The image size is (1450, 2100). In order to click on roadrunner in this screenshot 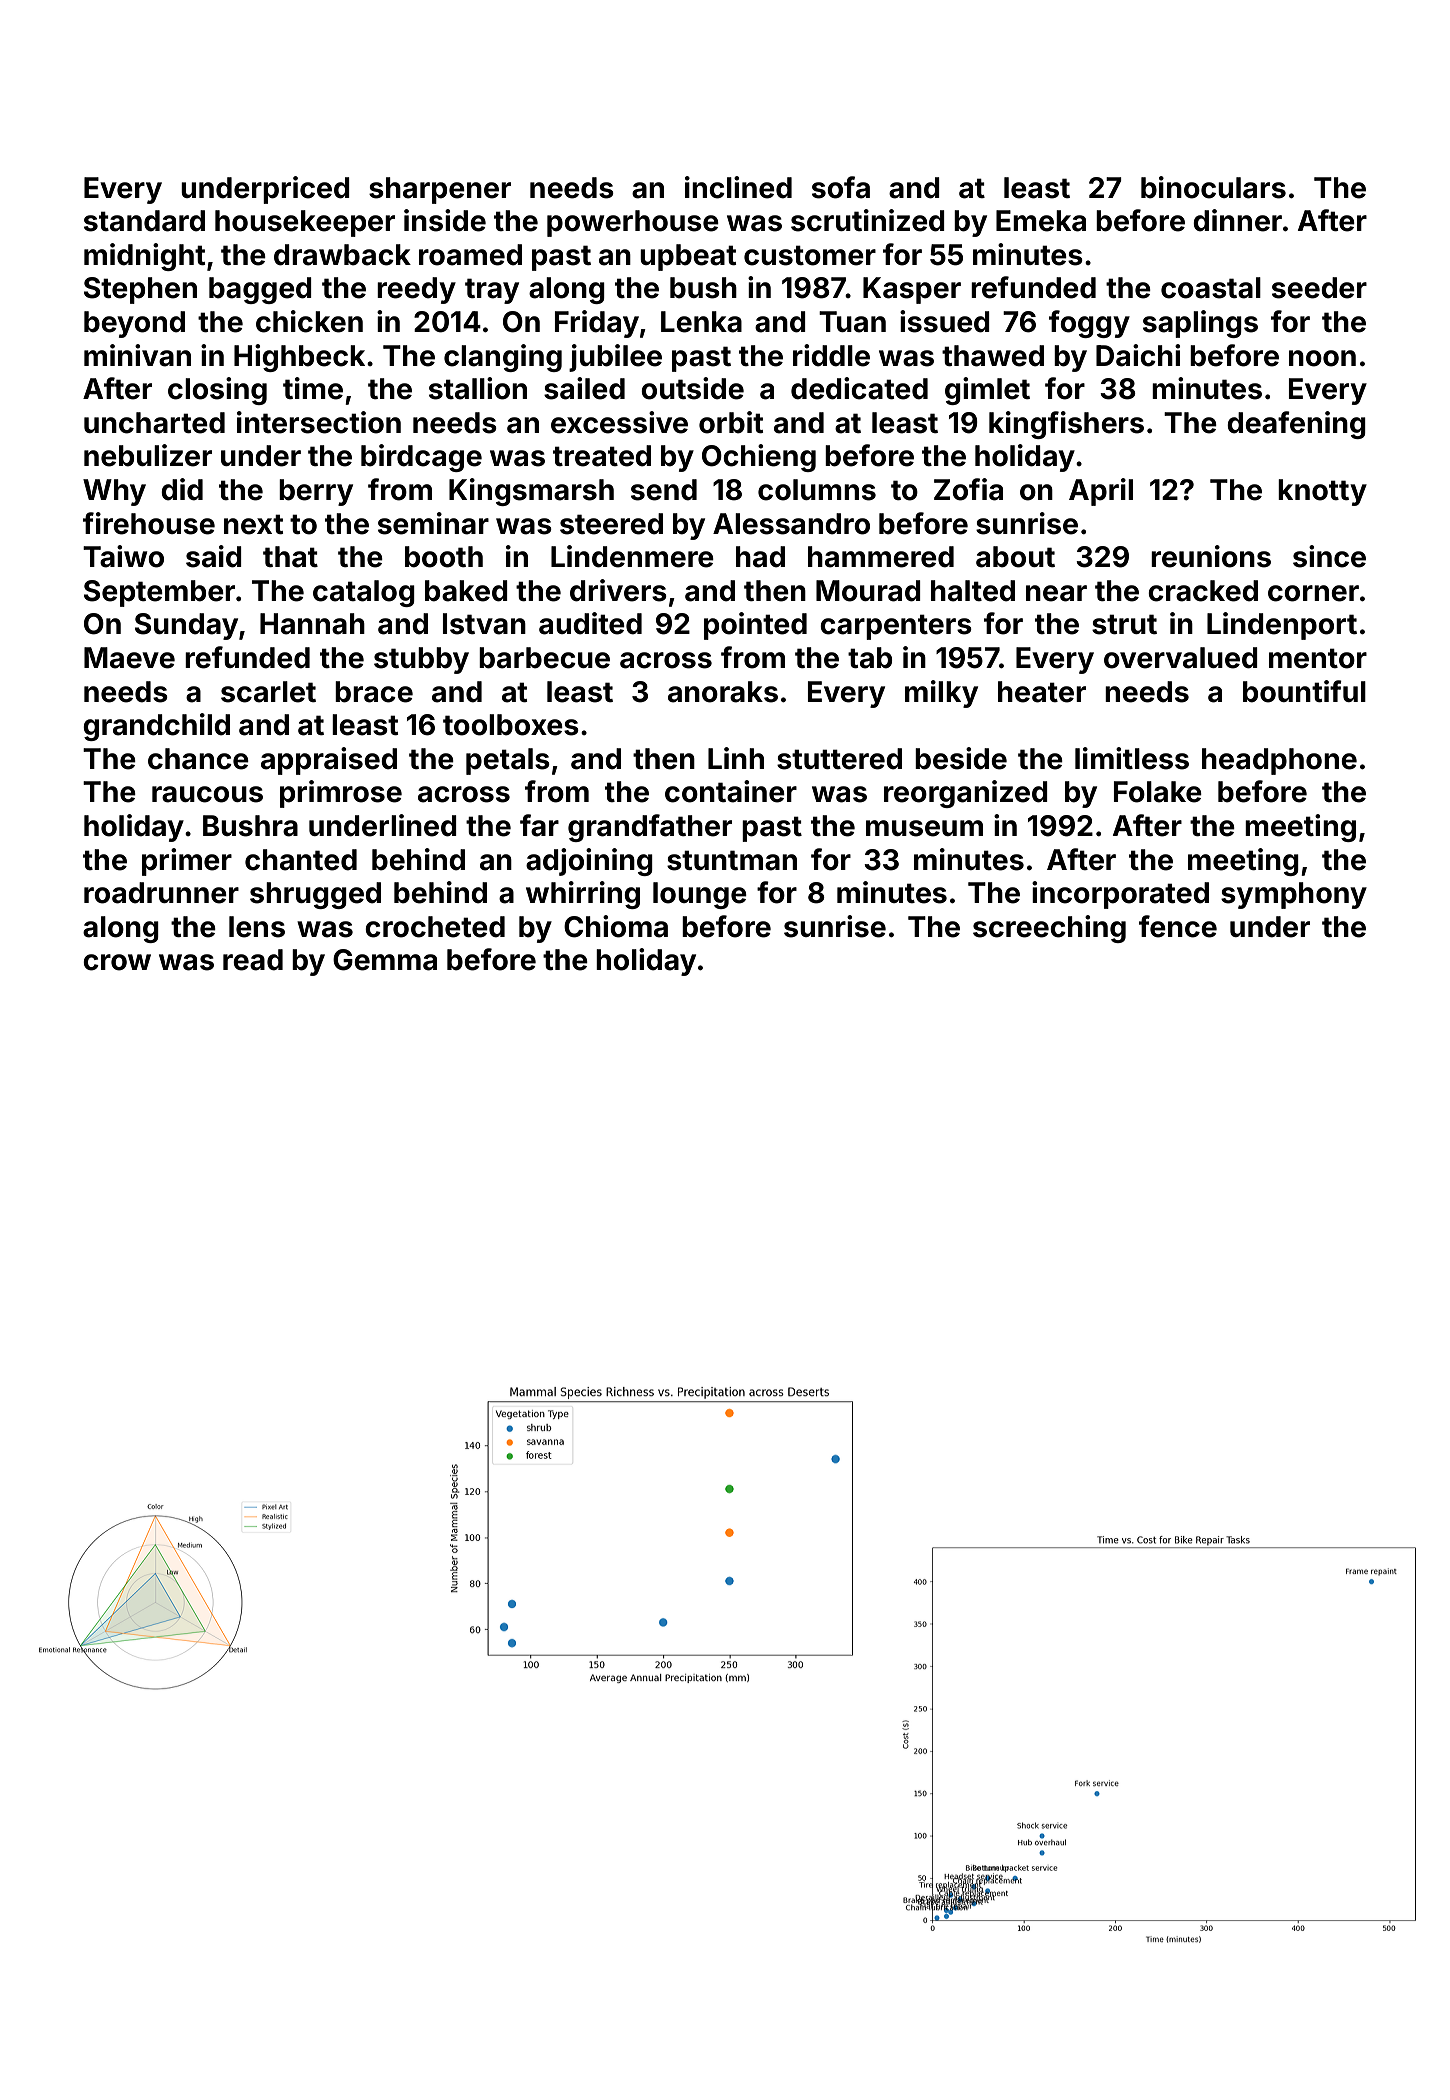, I will do `click(161, 893)`.
